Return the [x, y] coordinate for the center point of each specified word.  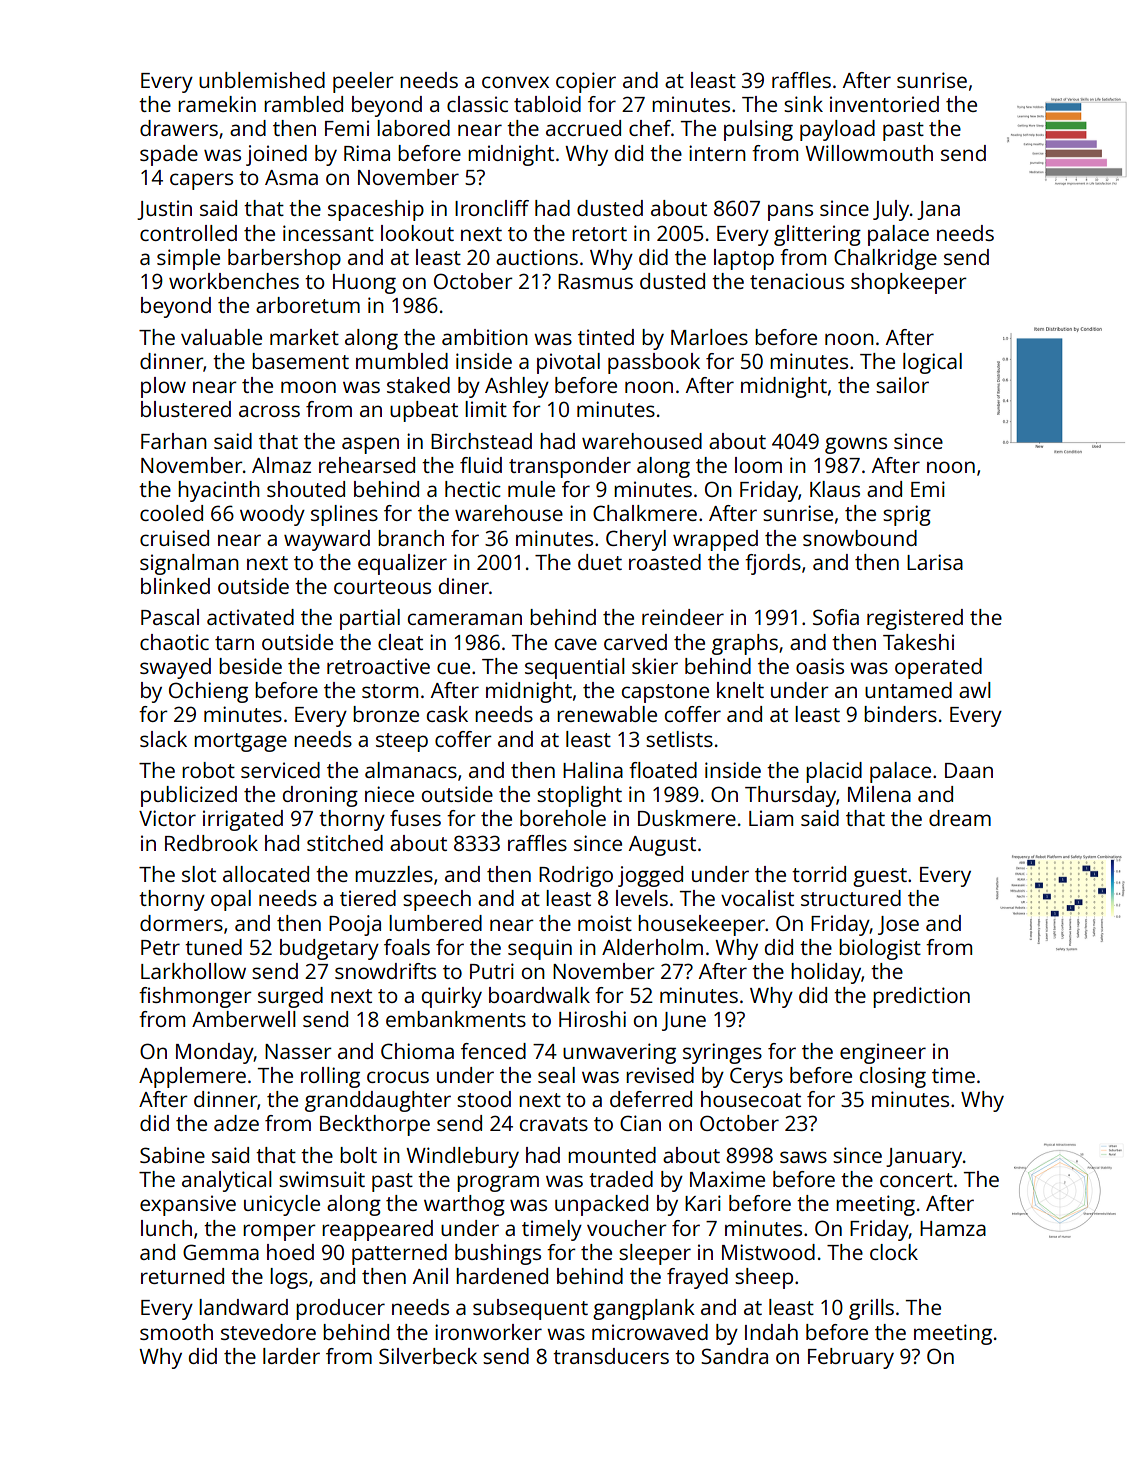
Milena [879, 794]
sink [803, 104]
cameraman [465, 619]
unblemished [262, 80]
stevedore [268, 1332]
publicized [189, 796]
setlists [679, 739]
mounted [612, 1155]
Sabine [172, 1155]
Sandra [734, 1356]
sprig [907, 515]
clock [894, 1252]
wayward [327, 540]
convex [515, 82]
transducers [611, 1356]
